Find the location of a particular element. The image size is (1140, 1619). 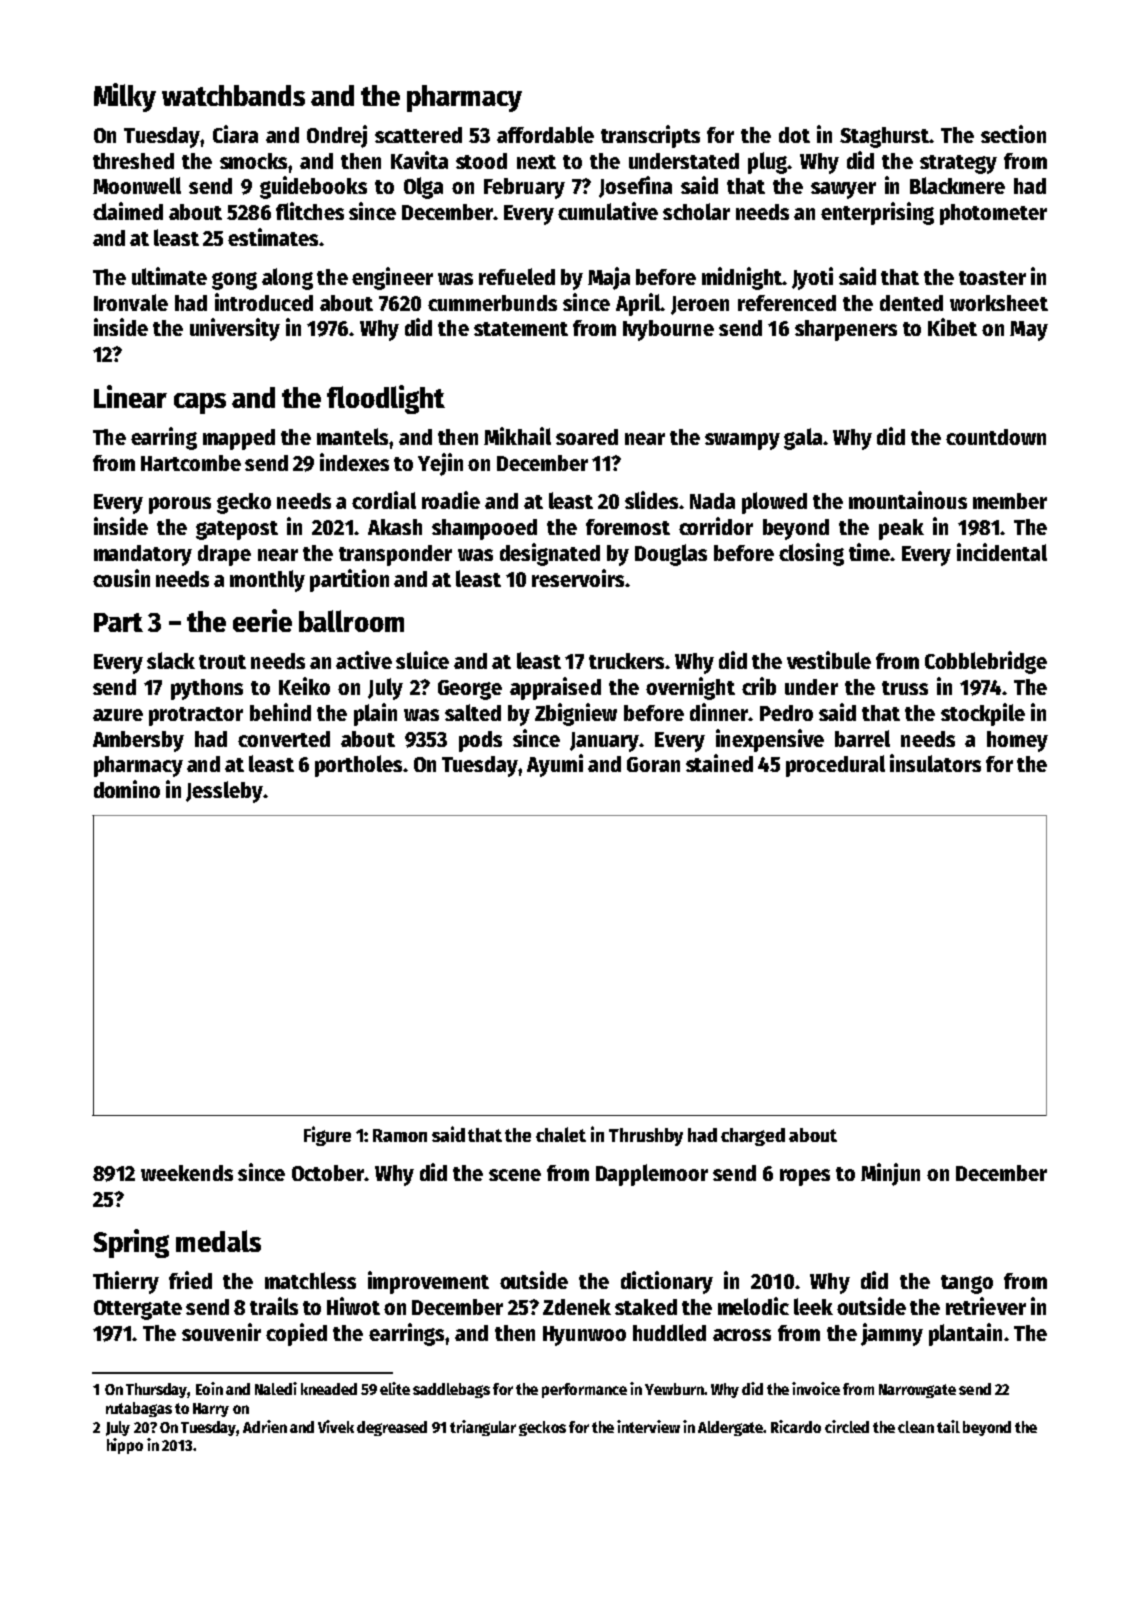

Figure is located at coordinates (327, 1136).
